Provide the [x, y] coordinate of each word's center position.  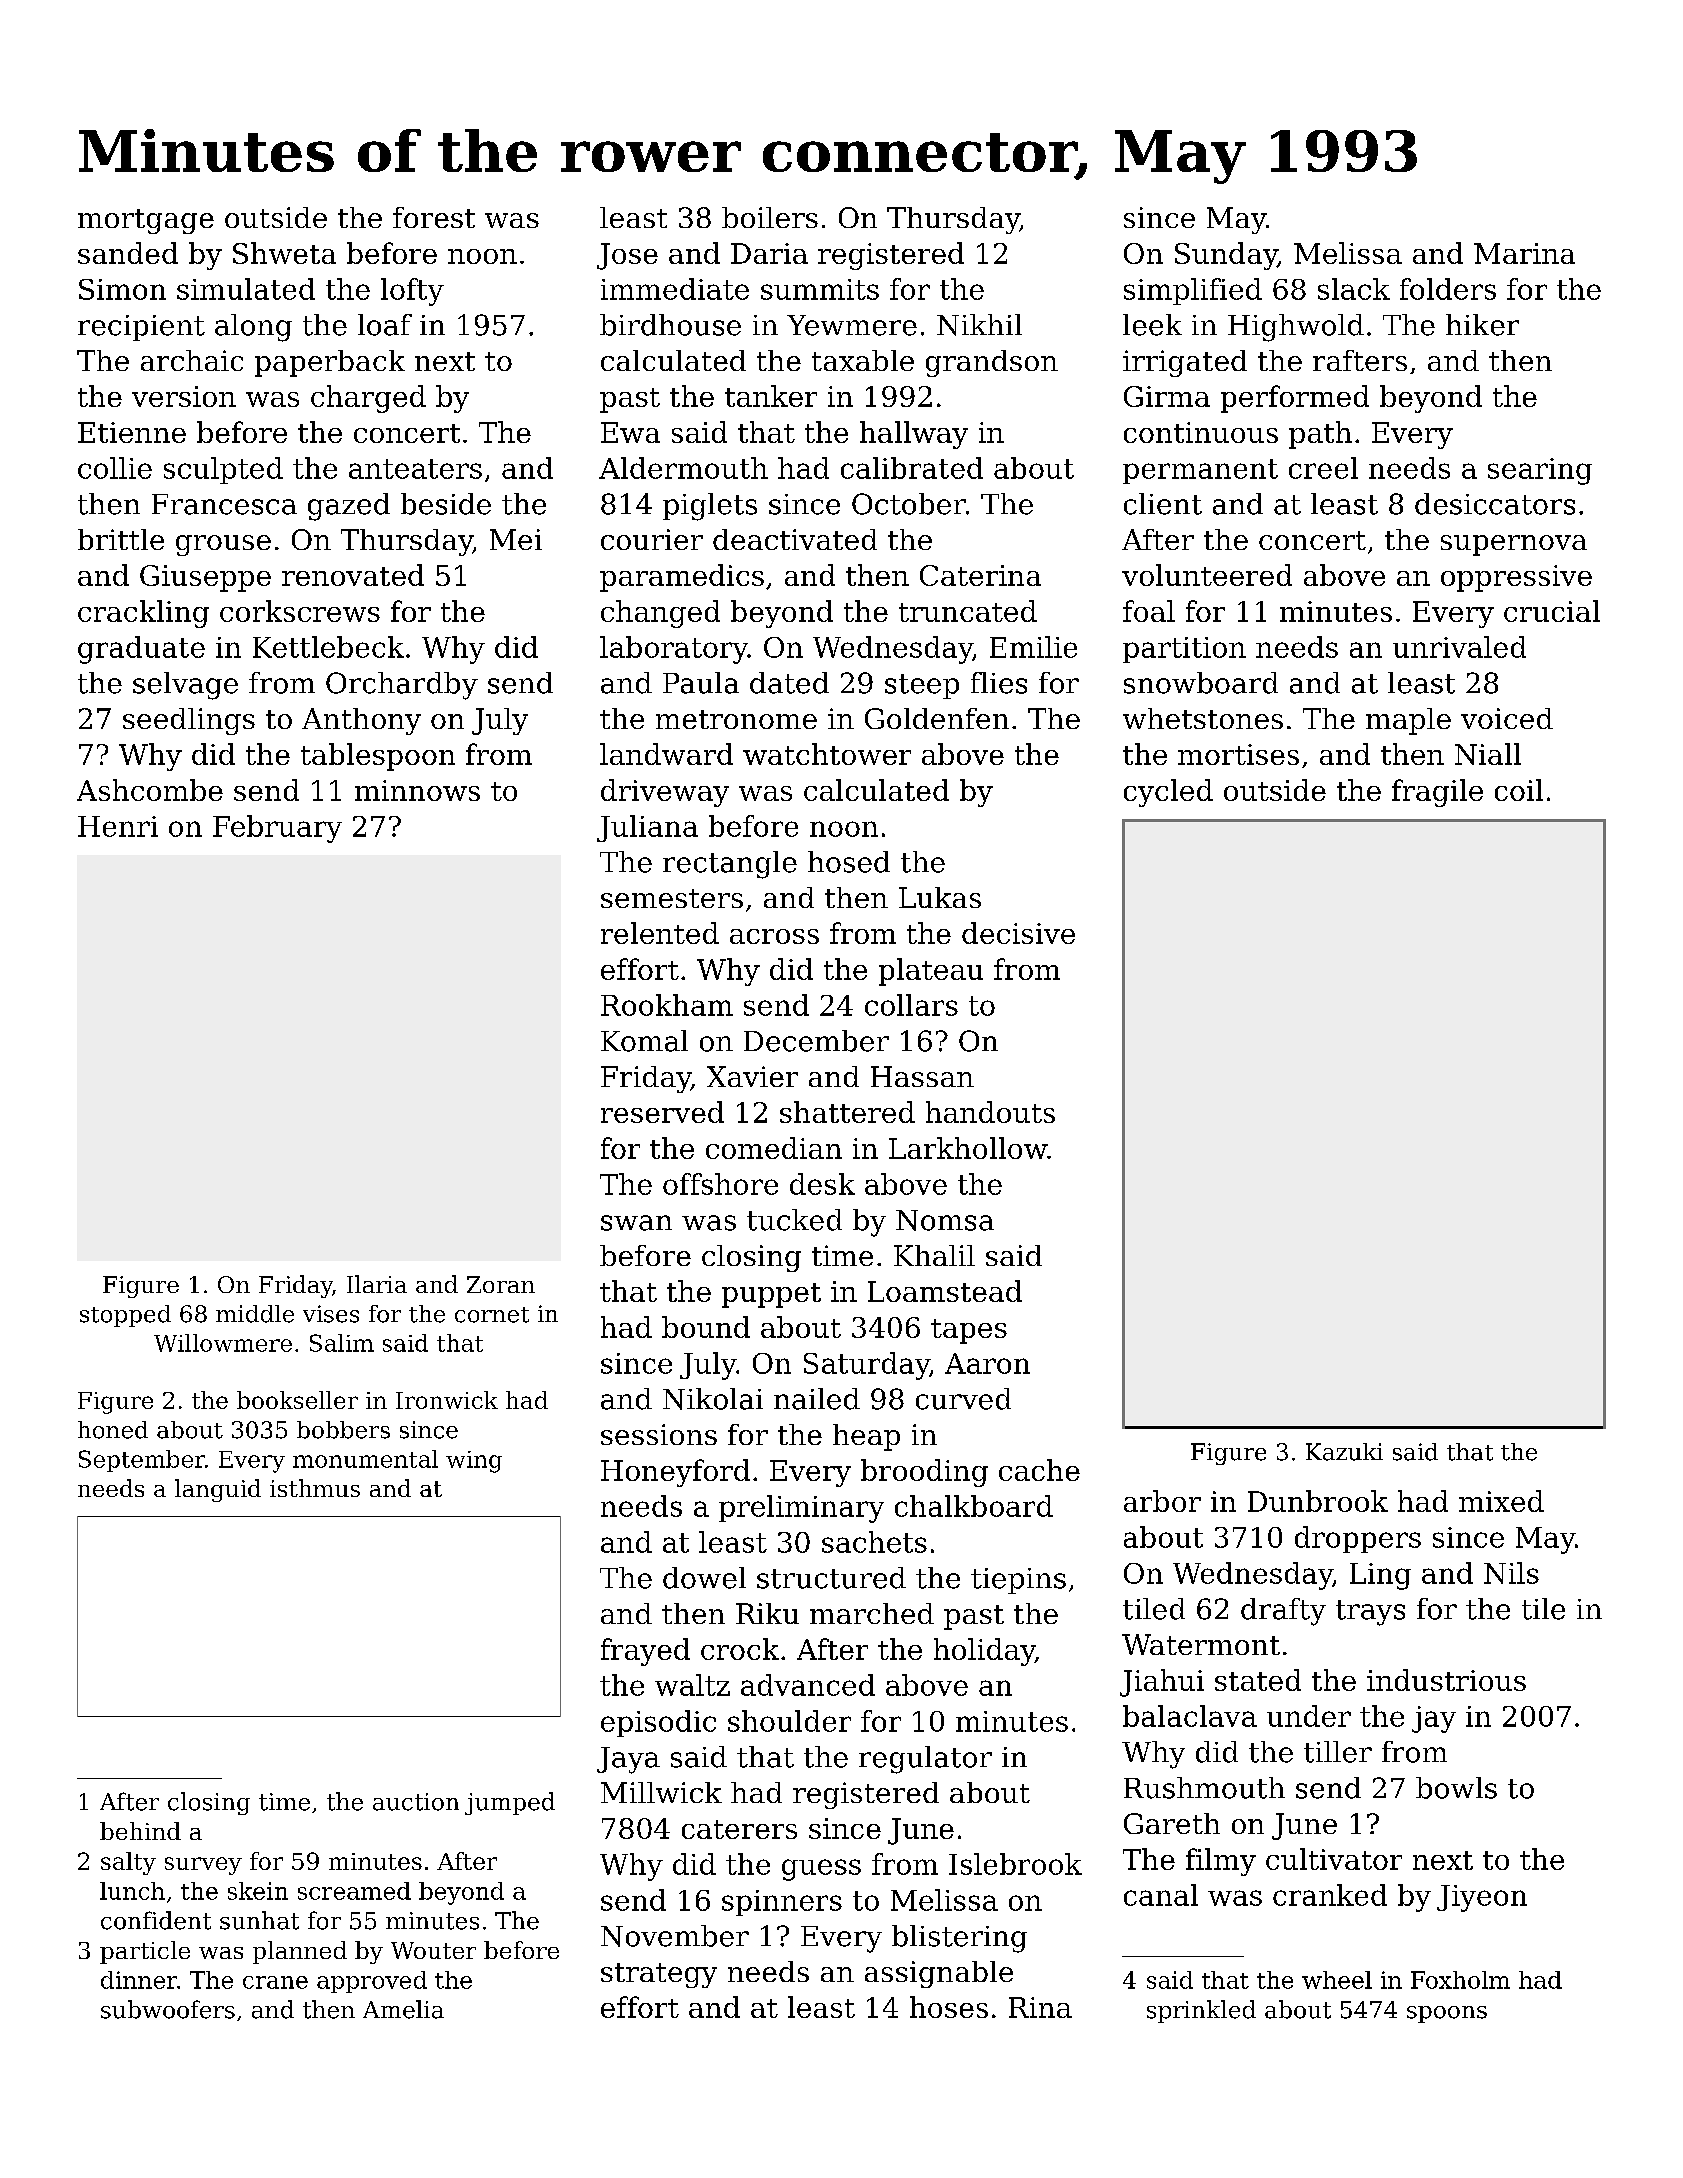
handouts [990, 1112]
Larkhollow [968, 1148]
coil [1519, 790]
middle [255, 1314]
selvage [185, 686]
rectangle [730, 865]
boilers [770, 217]
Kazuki [1344, 1452]
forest [434, 217]
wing [474, 1462]
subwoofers [168, 2009]
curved [963, 1399]
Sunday [1226, 256]
